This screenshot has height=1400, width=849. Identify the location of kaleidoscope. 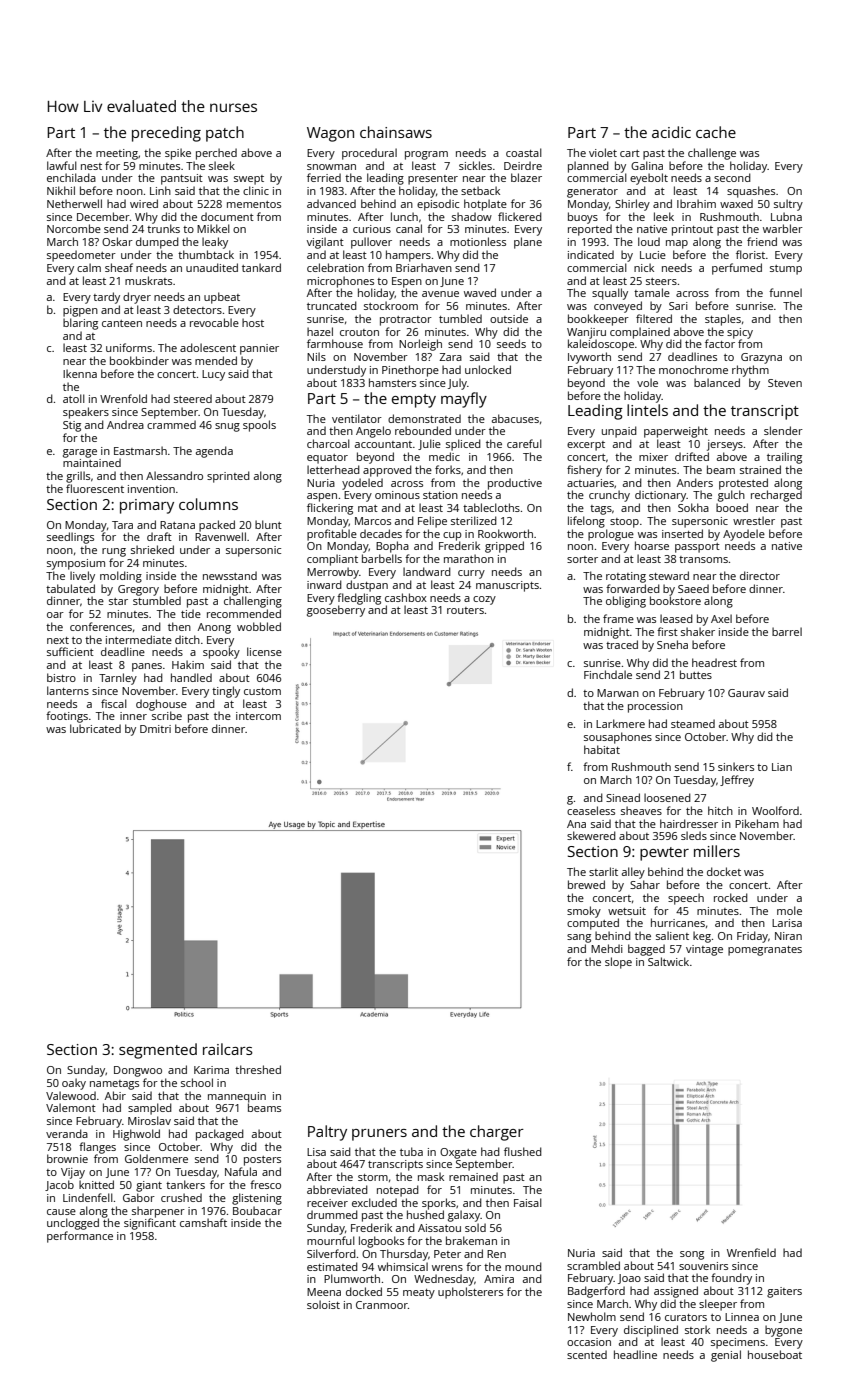
(601, 345).
